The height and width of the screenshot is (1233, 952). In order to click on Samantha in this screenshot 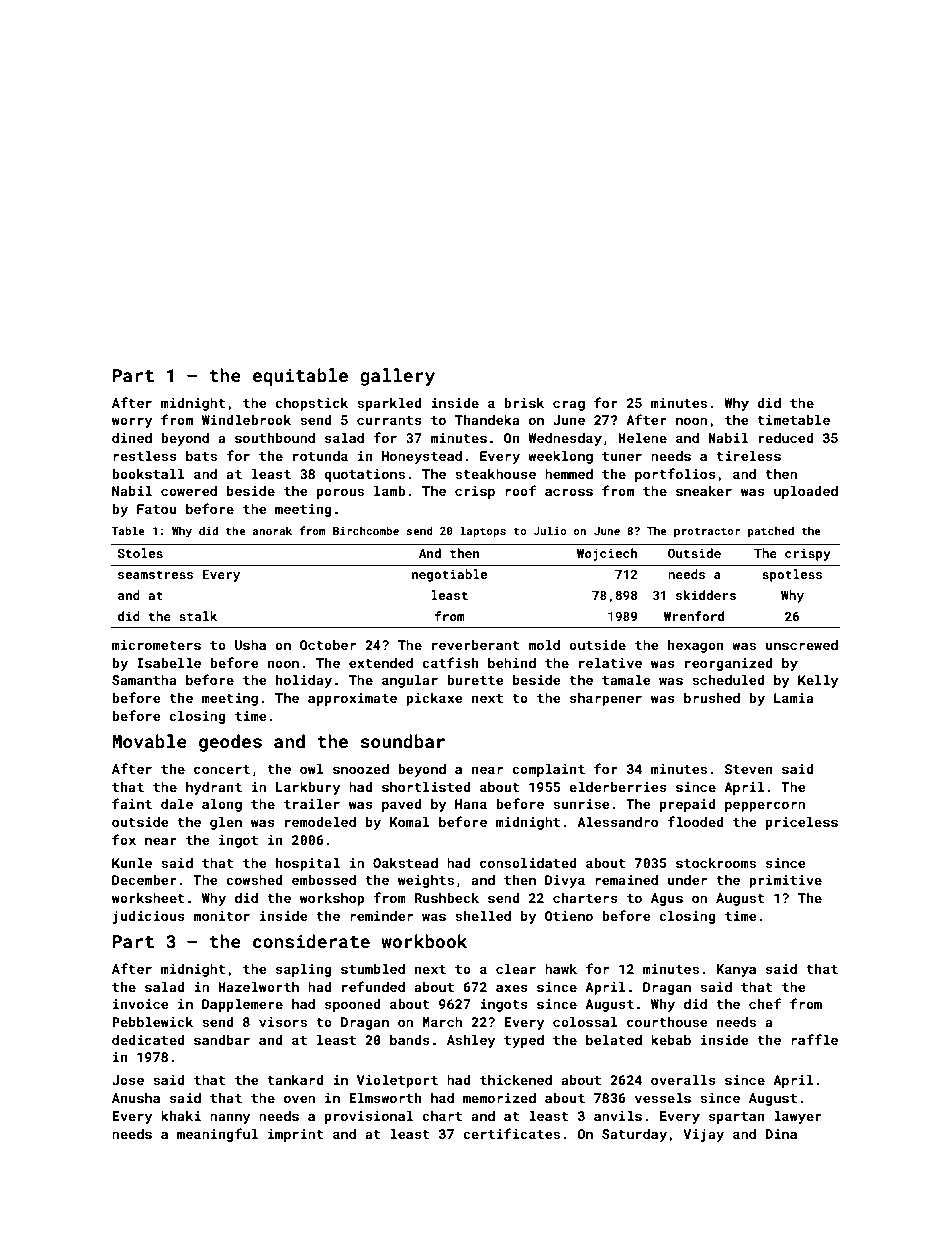, I will do `click(144, 680)`.
